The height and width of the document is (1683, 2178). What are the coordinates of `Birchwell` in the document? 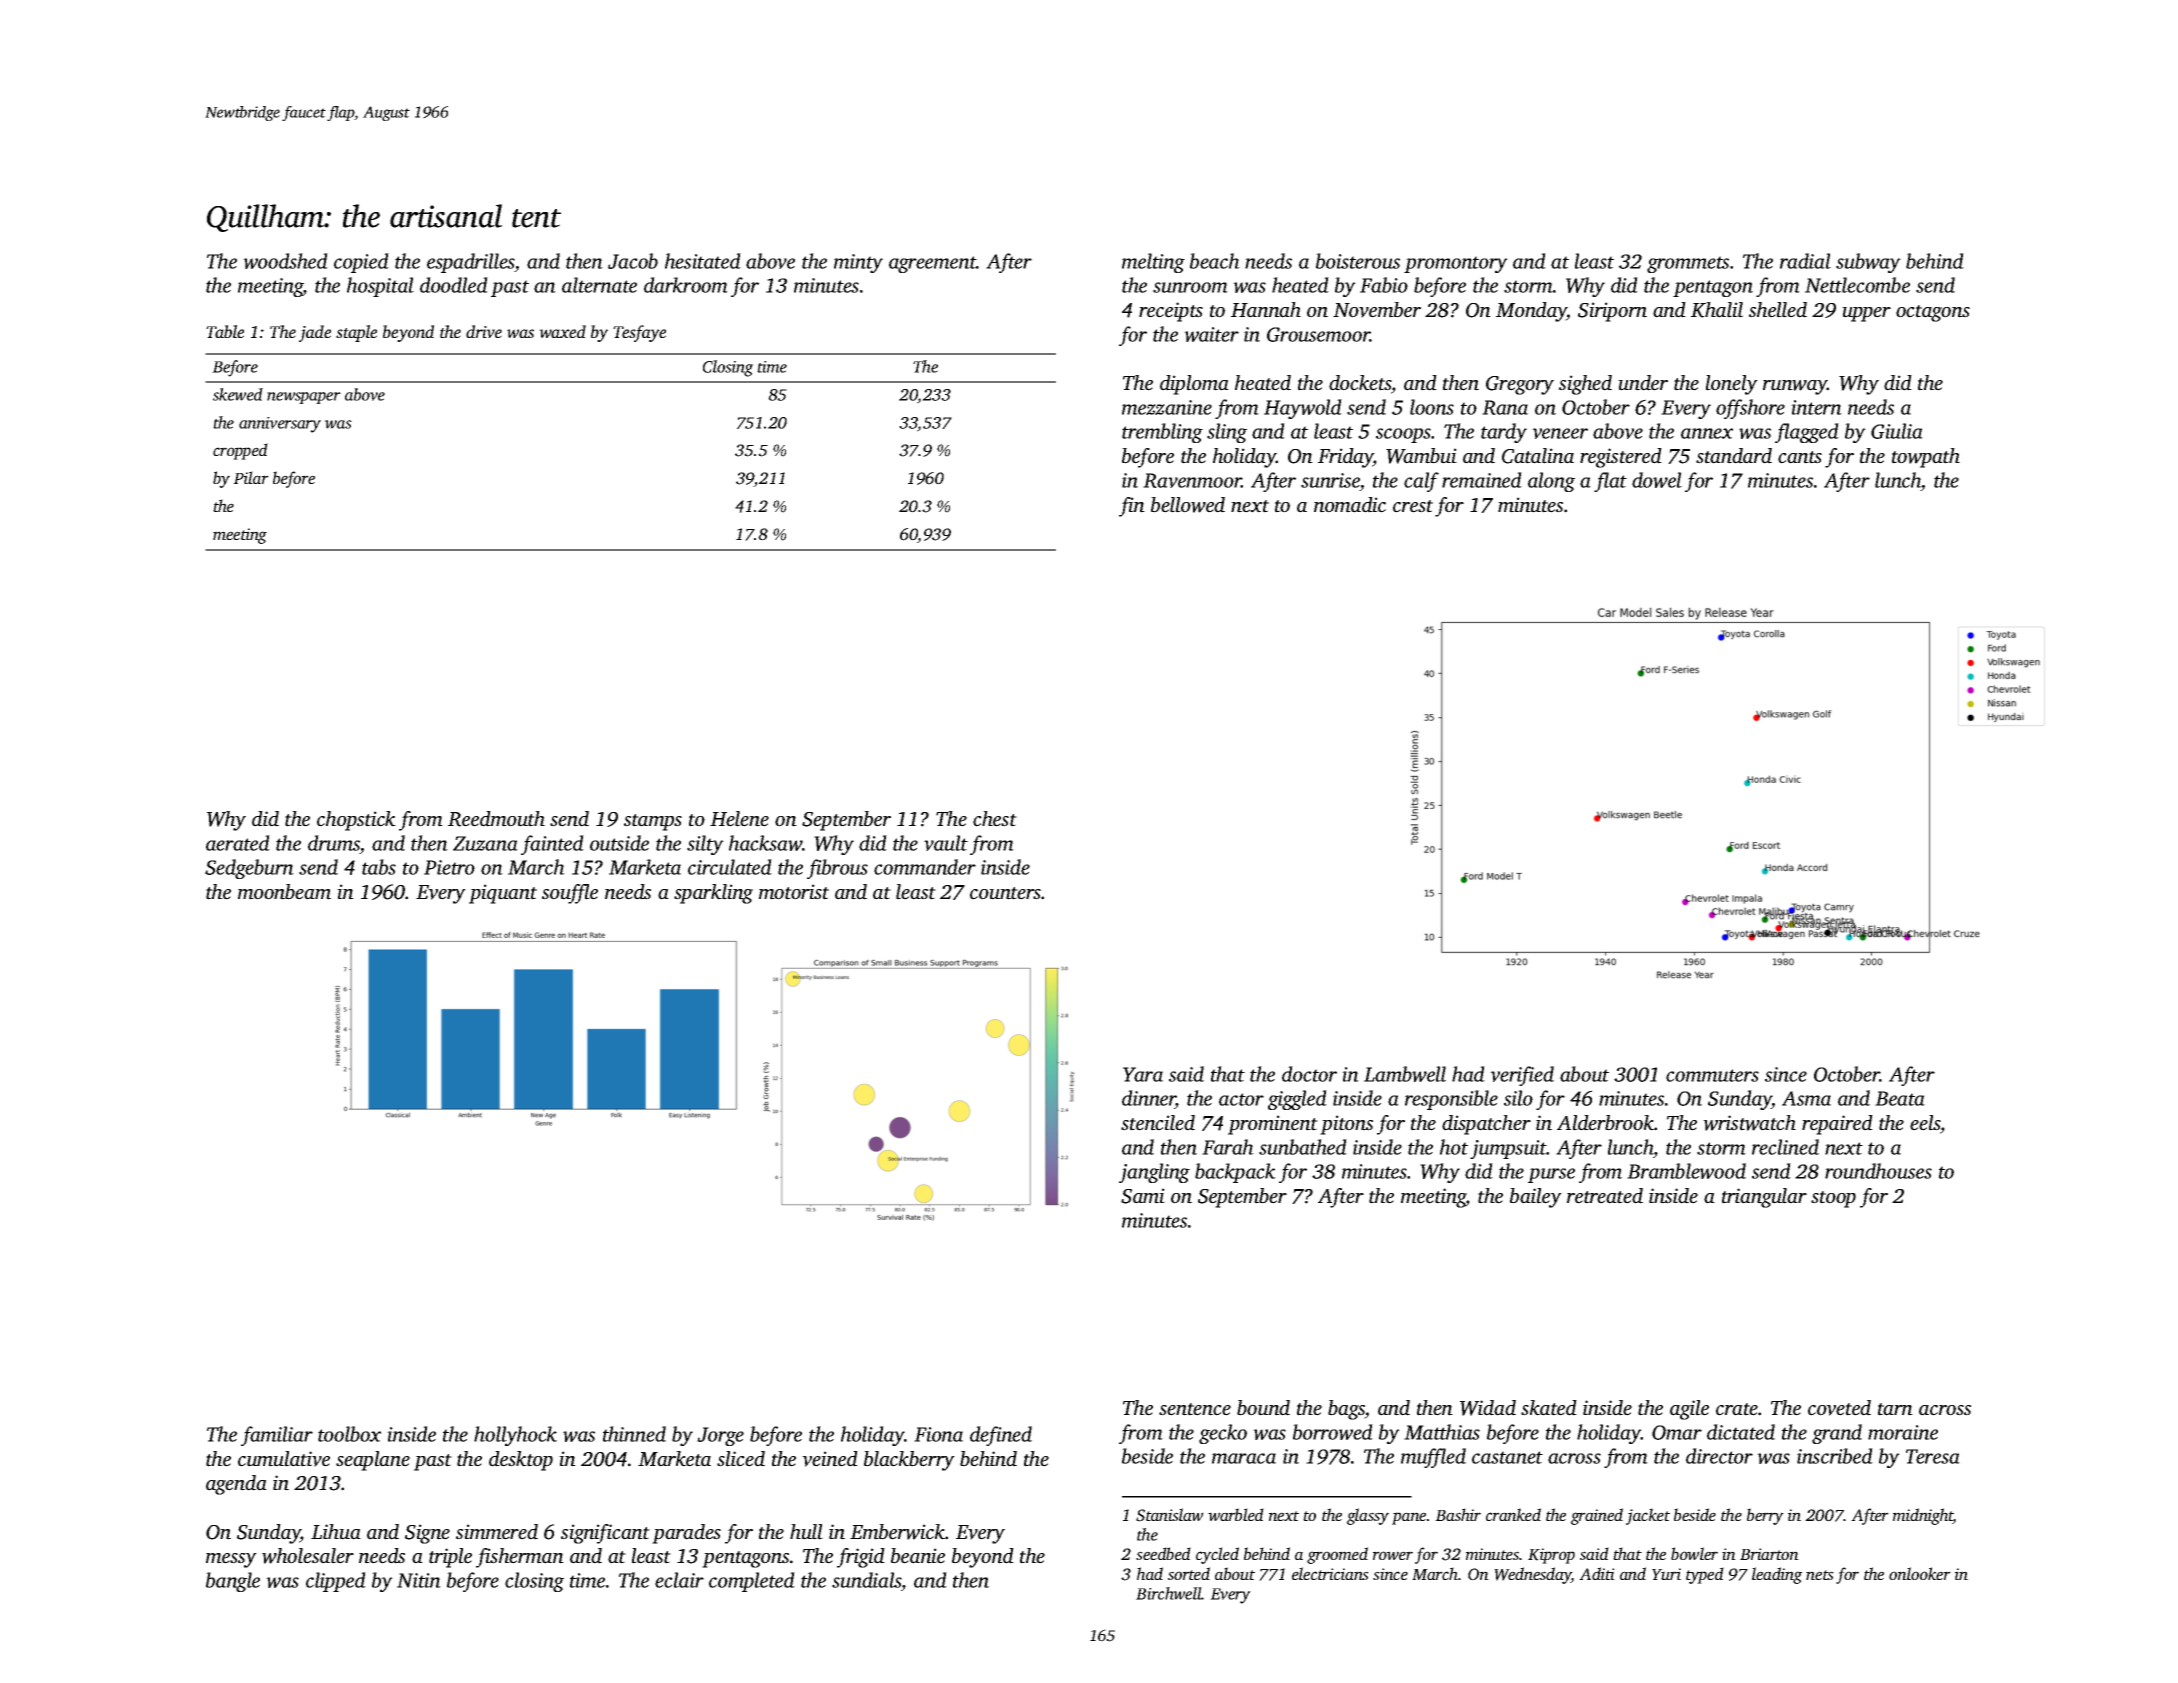 It's located at (1169, 1593).
